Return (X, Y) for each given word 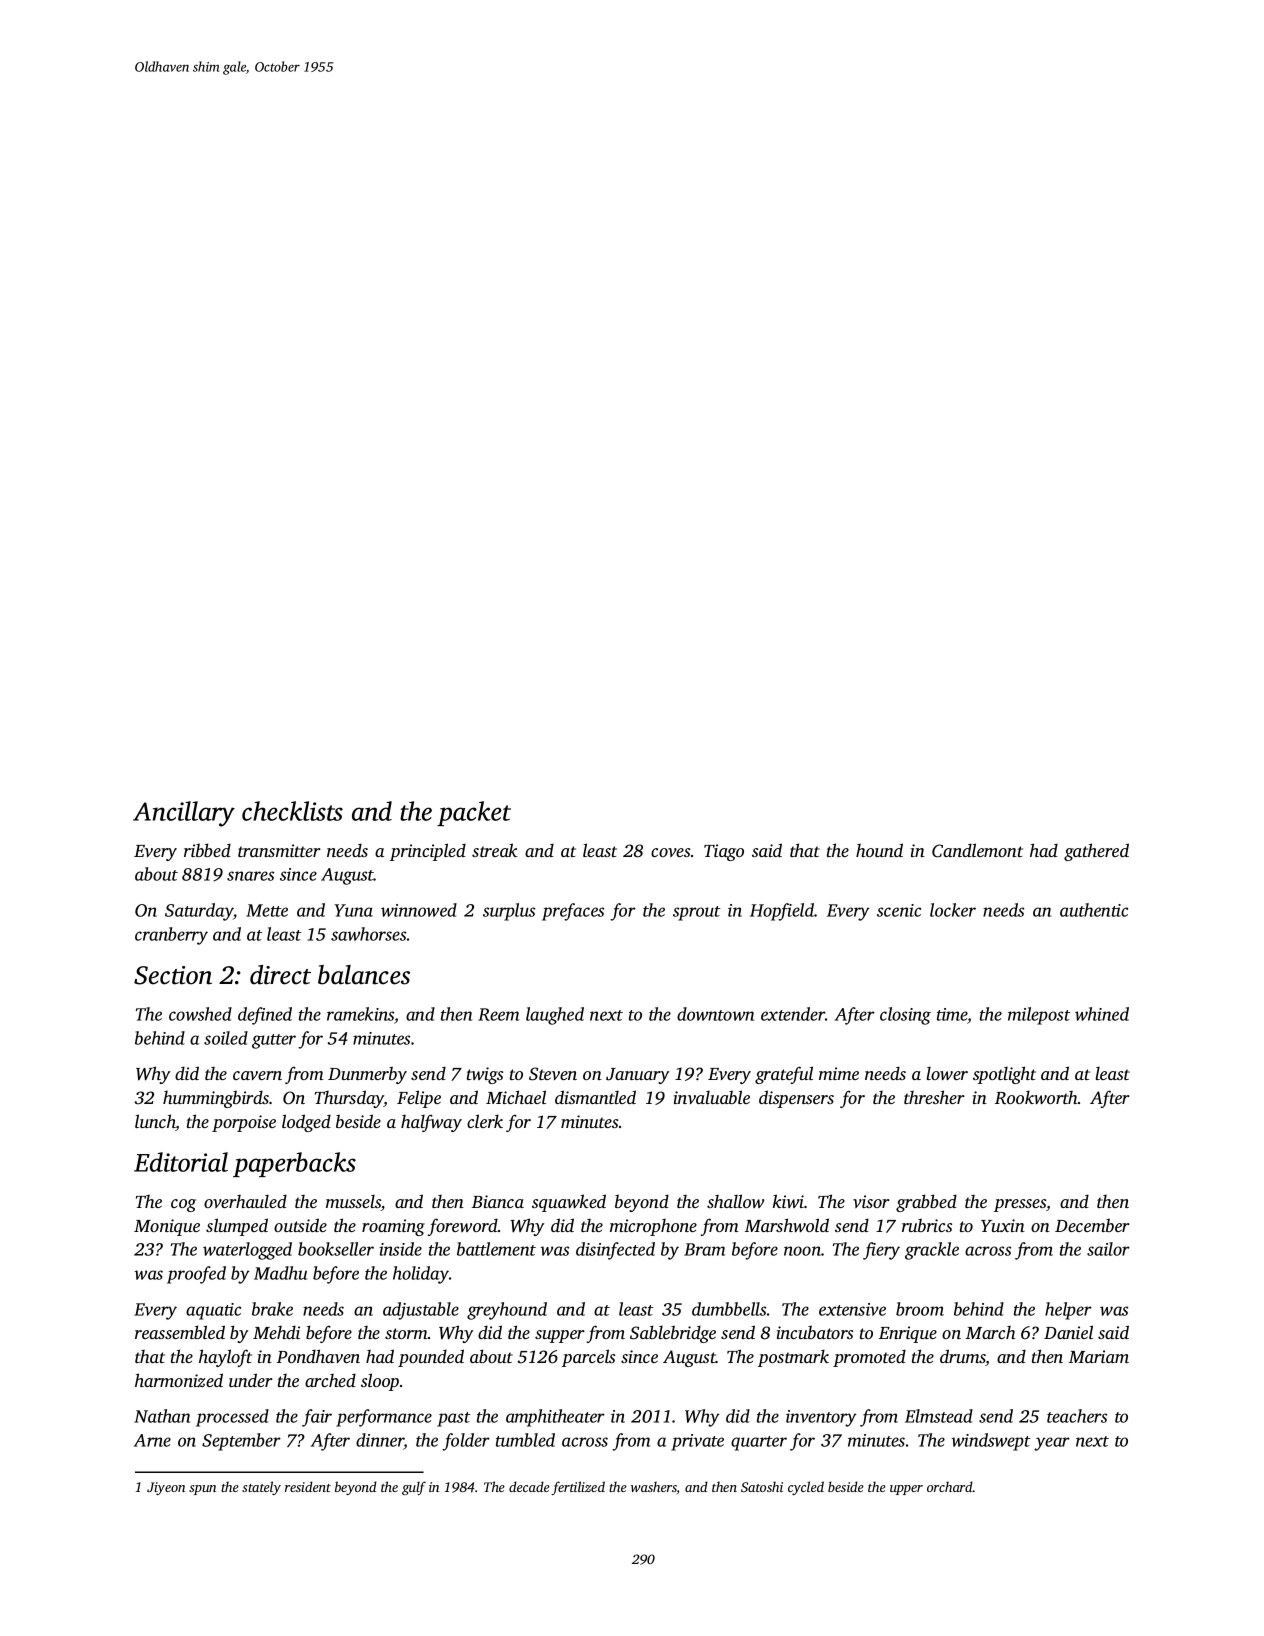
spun (202, 1490)
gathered (1096, 852)
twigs (485, 1075)
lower (947, 1073)
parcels (588, 1358)
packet (474, 813)
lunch (155, 1122)
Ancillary (184, 814)
